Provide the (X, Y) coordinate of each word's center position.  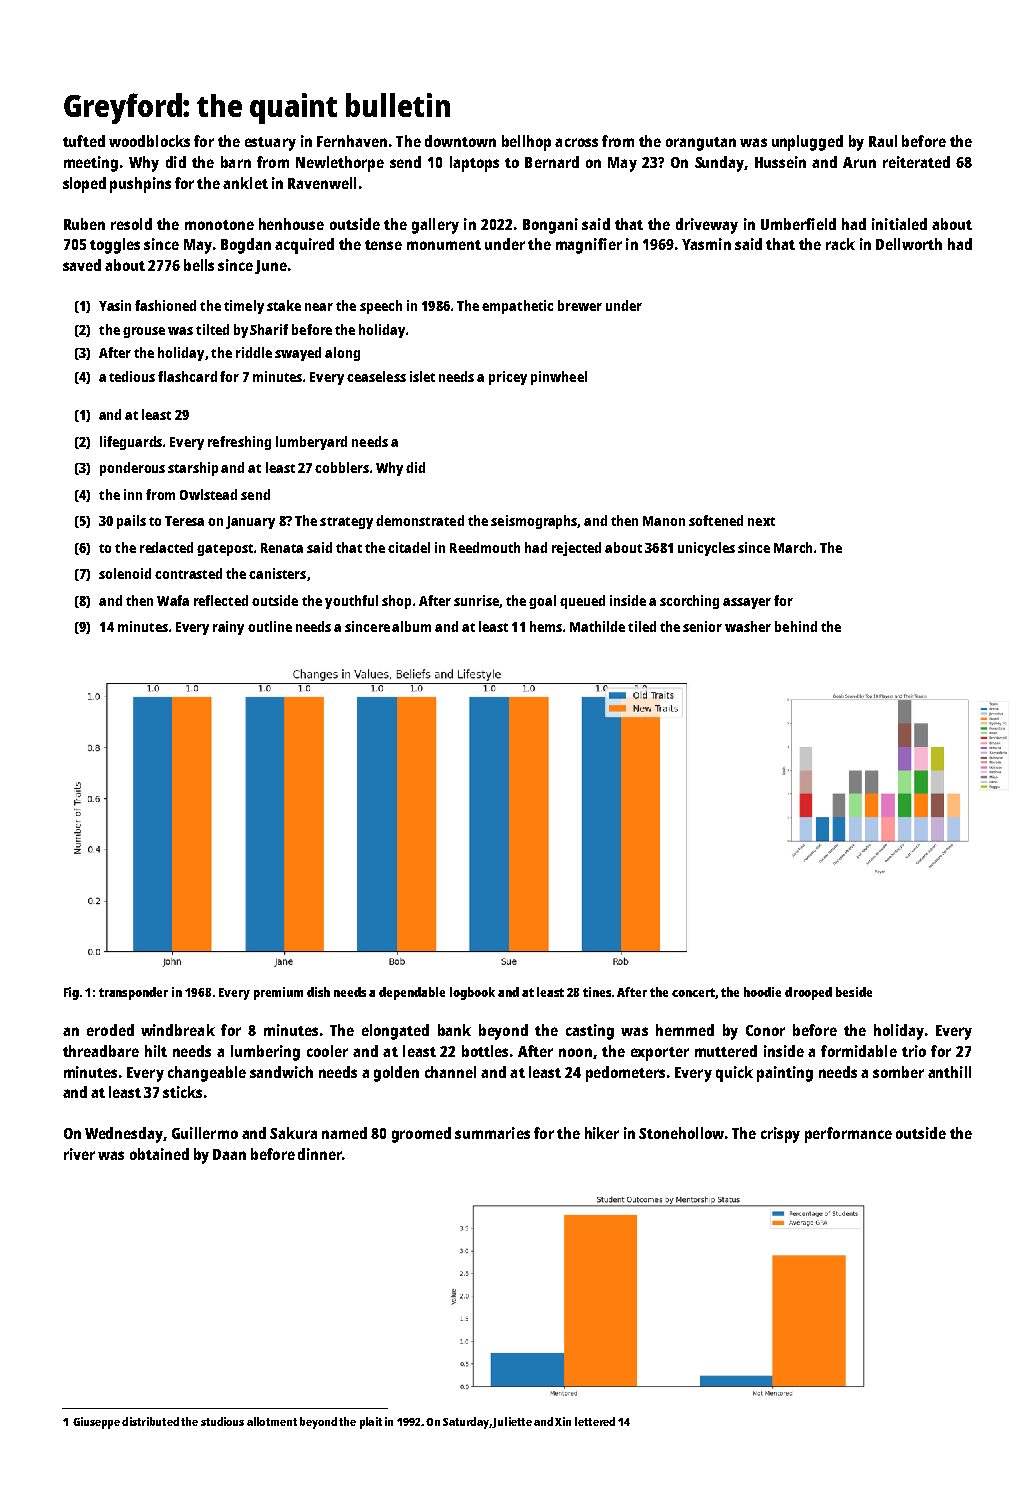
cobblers (342, 467)
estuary (270, 144)
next (761, 521)
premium (278, 993)
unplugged (807, 143)
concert (694, 993)
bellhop (526, 143)
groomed (421, 1135)
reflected (221, 600)
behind (796, 626)
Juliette (512, 1422)
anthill (949, 1072)
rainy (228, 628)
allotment (272, 1421)
